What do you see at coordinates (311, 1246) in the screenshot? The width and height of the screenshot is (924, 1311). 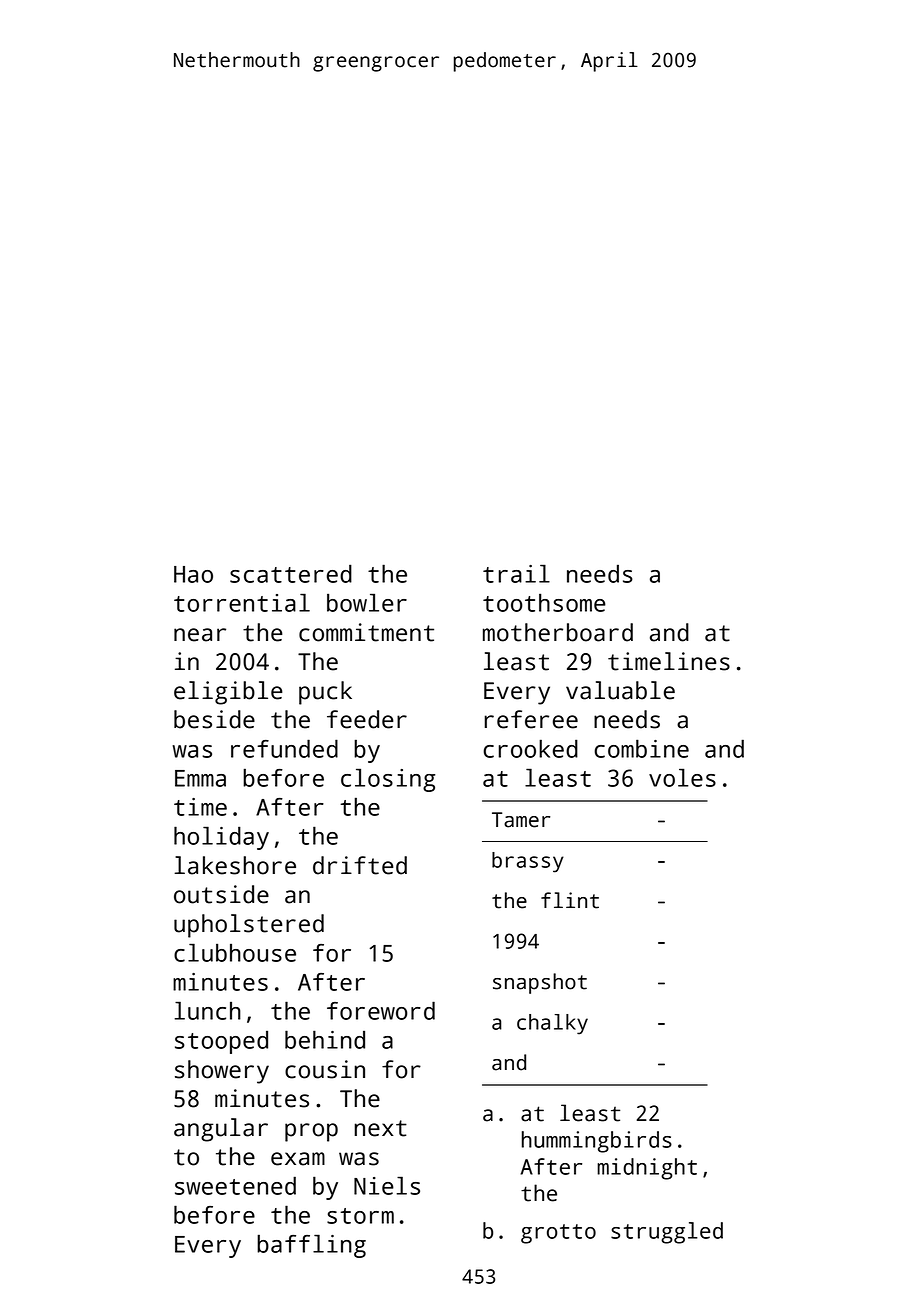 I see `baffling` at bounding box center [311, 1246].
